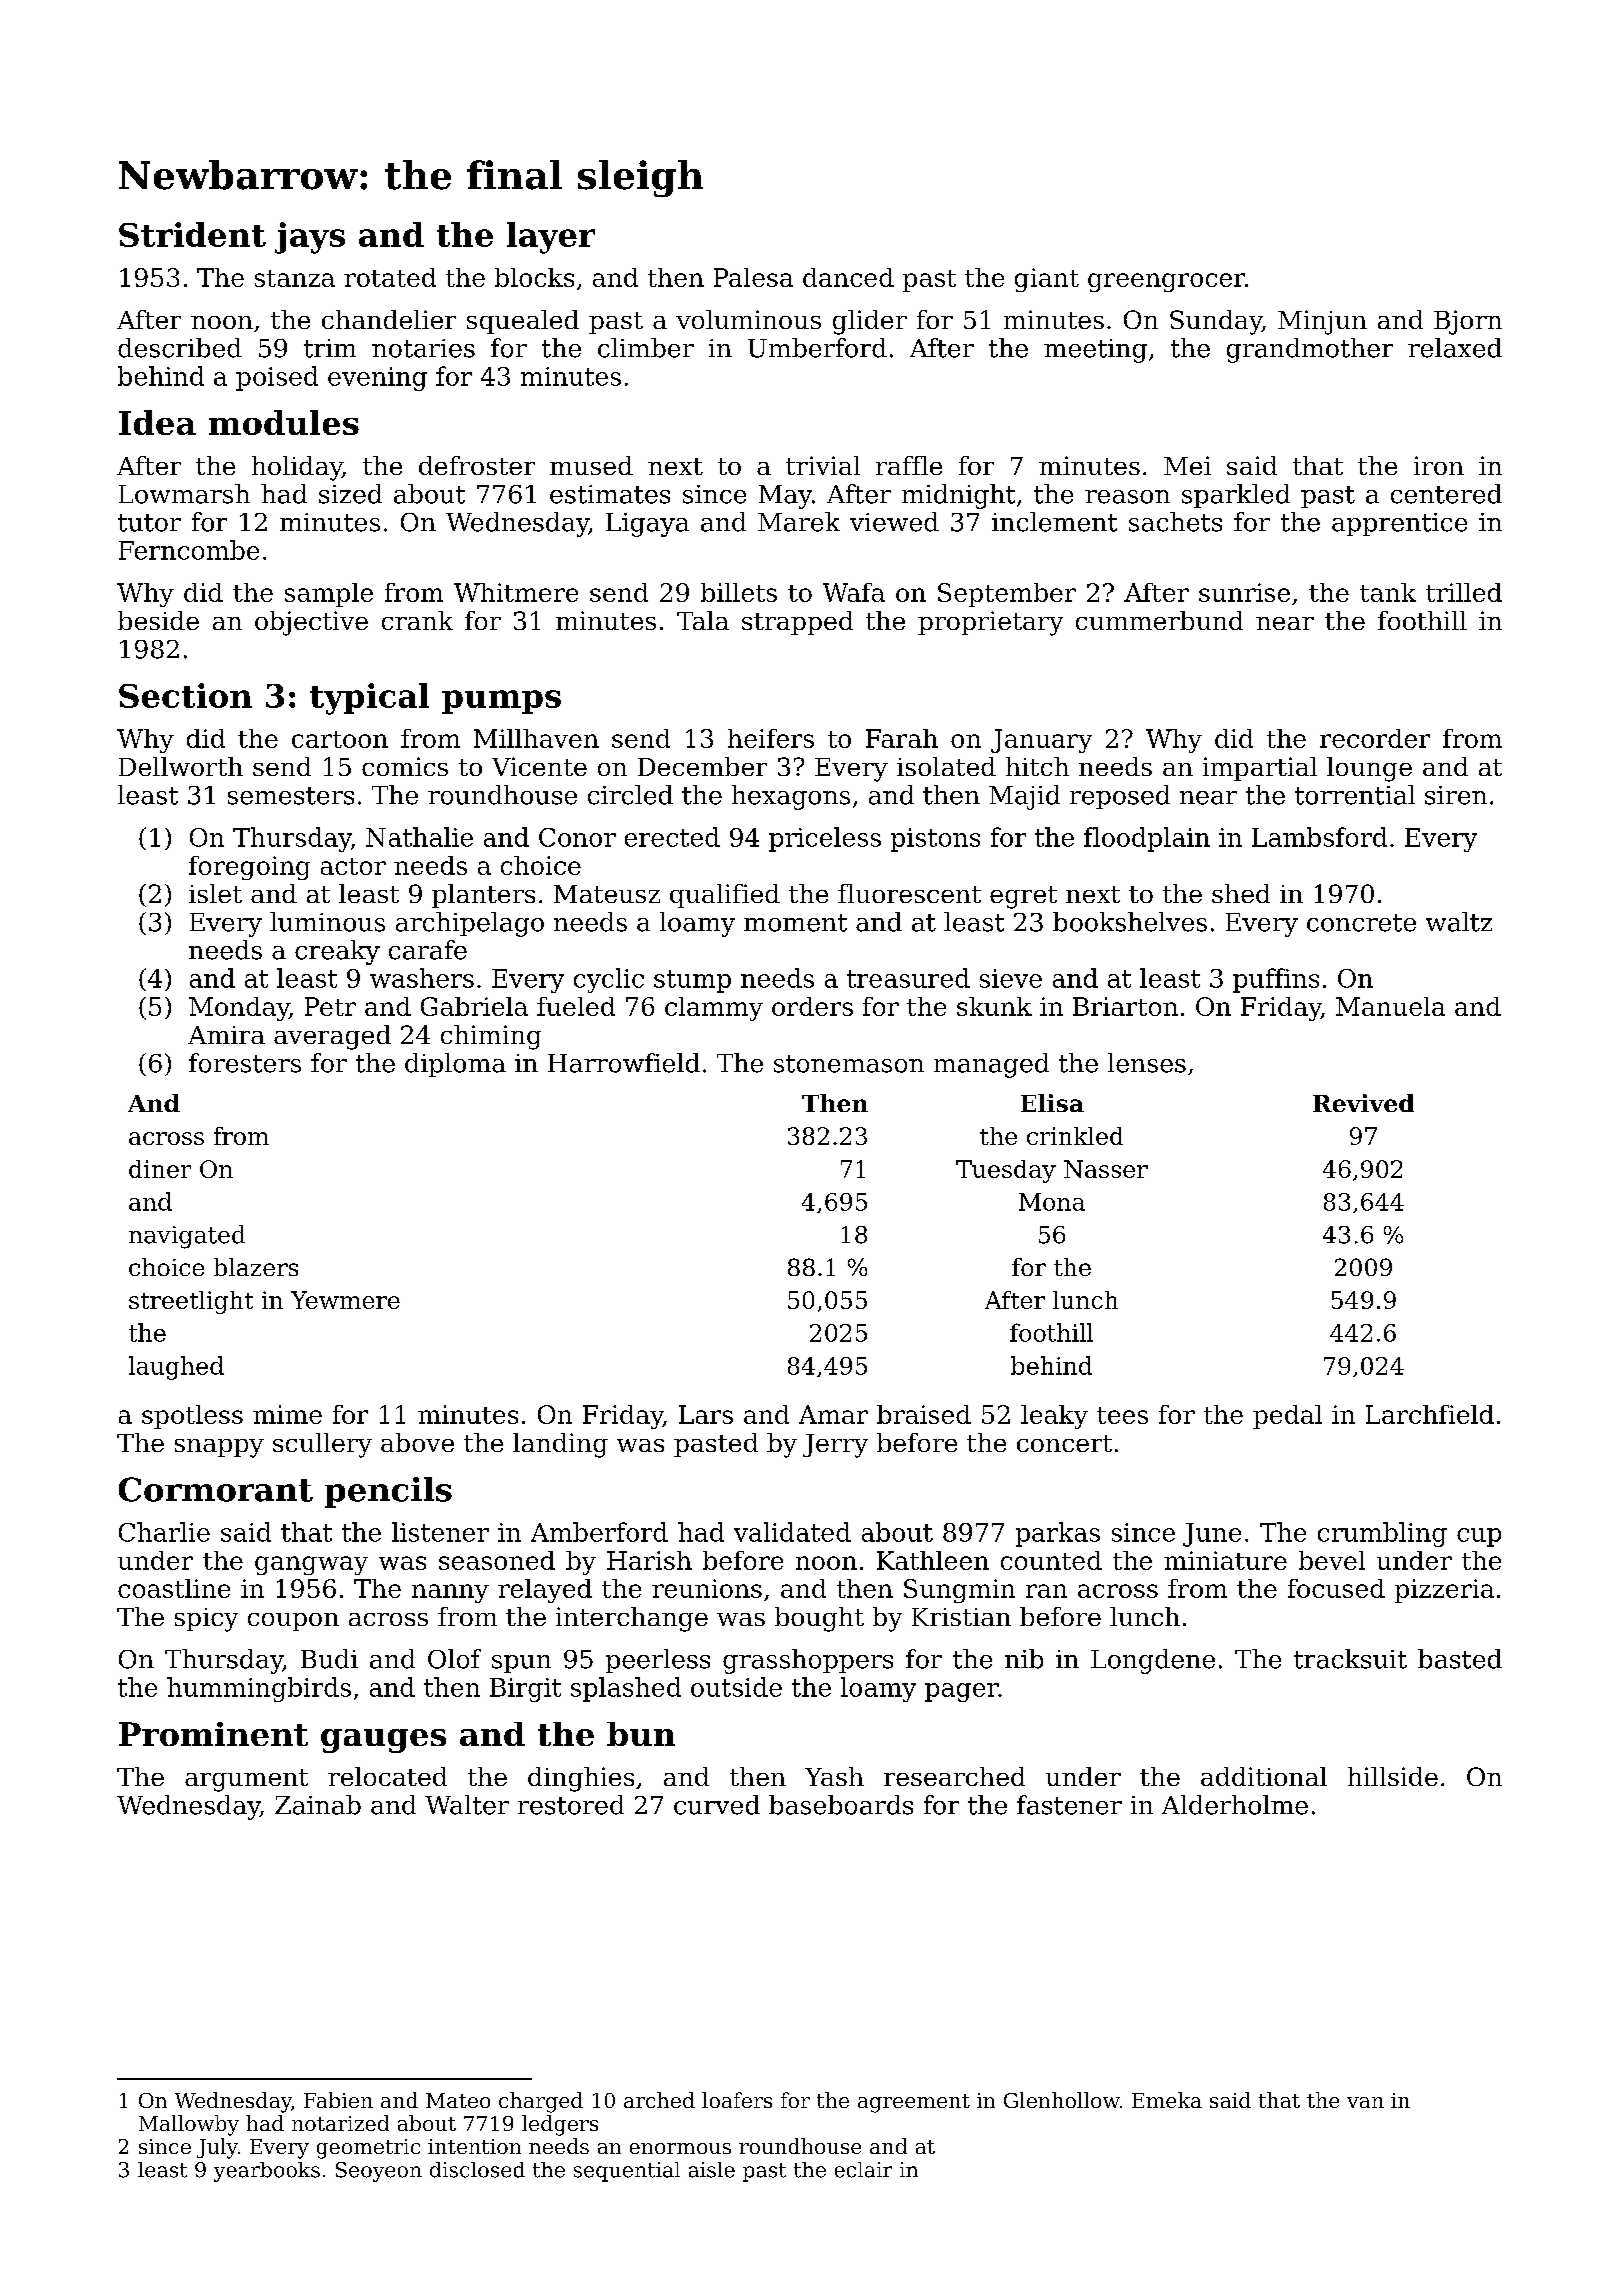 The height and width of the page is (2292, 1620). What do you see at coordinates (246, 1780) in the page?
I see `argument` at bounding box center [246, 1780].
